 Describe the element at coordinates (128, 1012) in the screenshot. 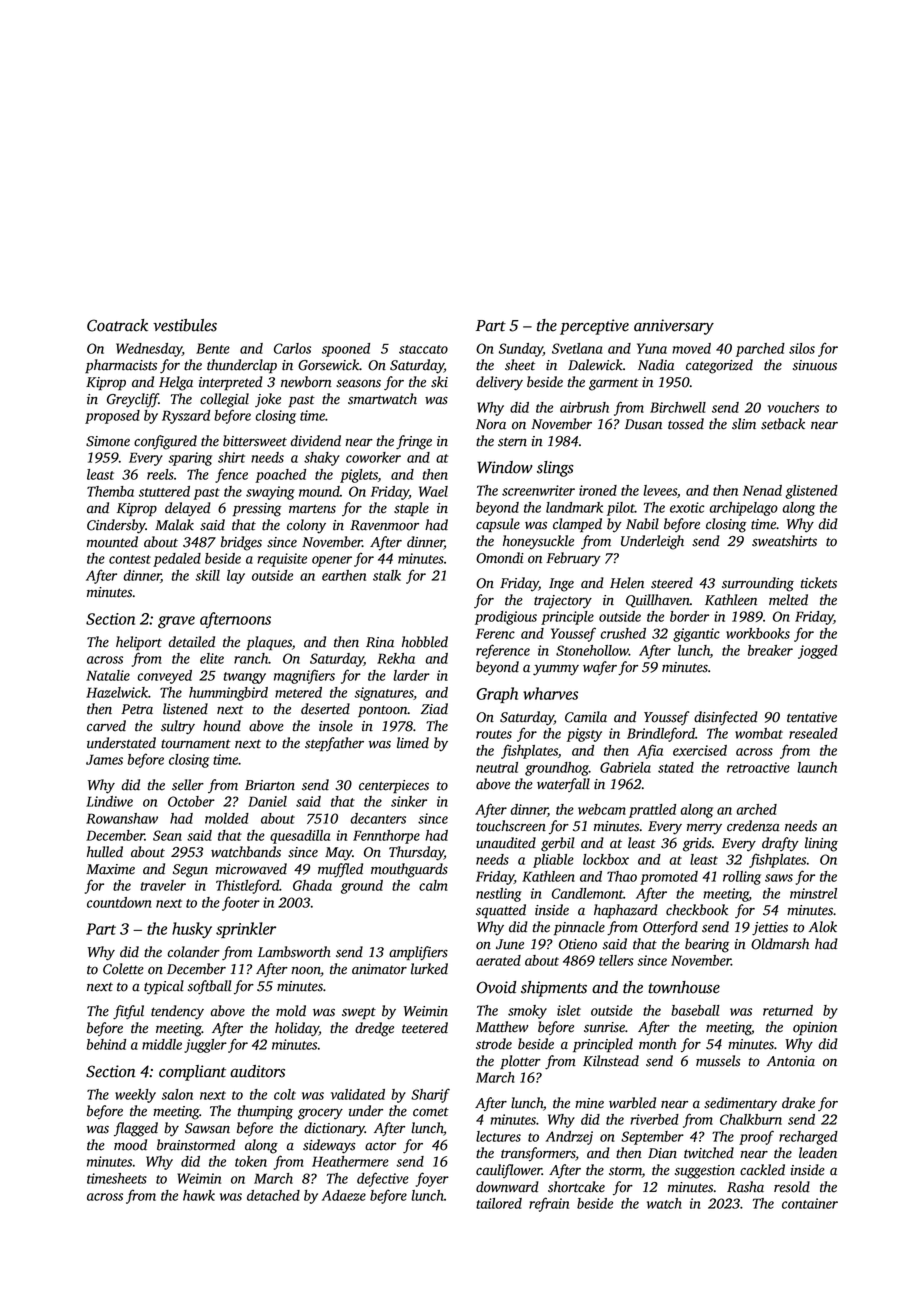

I see `fitful` at that location.
